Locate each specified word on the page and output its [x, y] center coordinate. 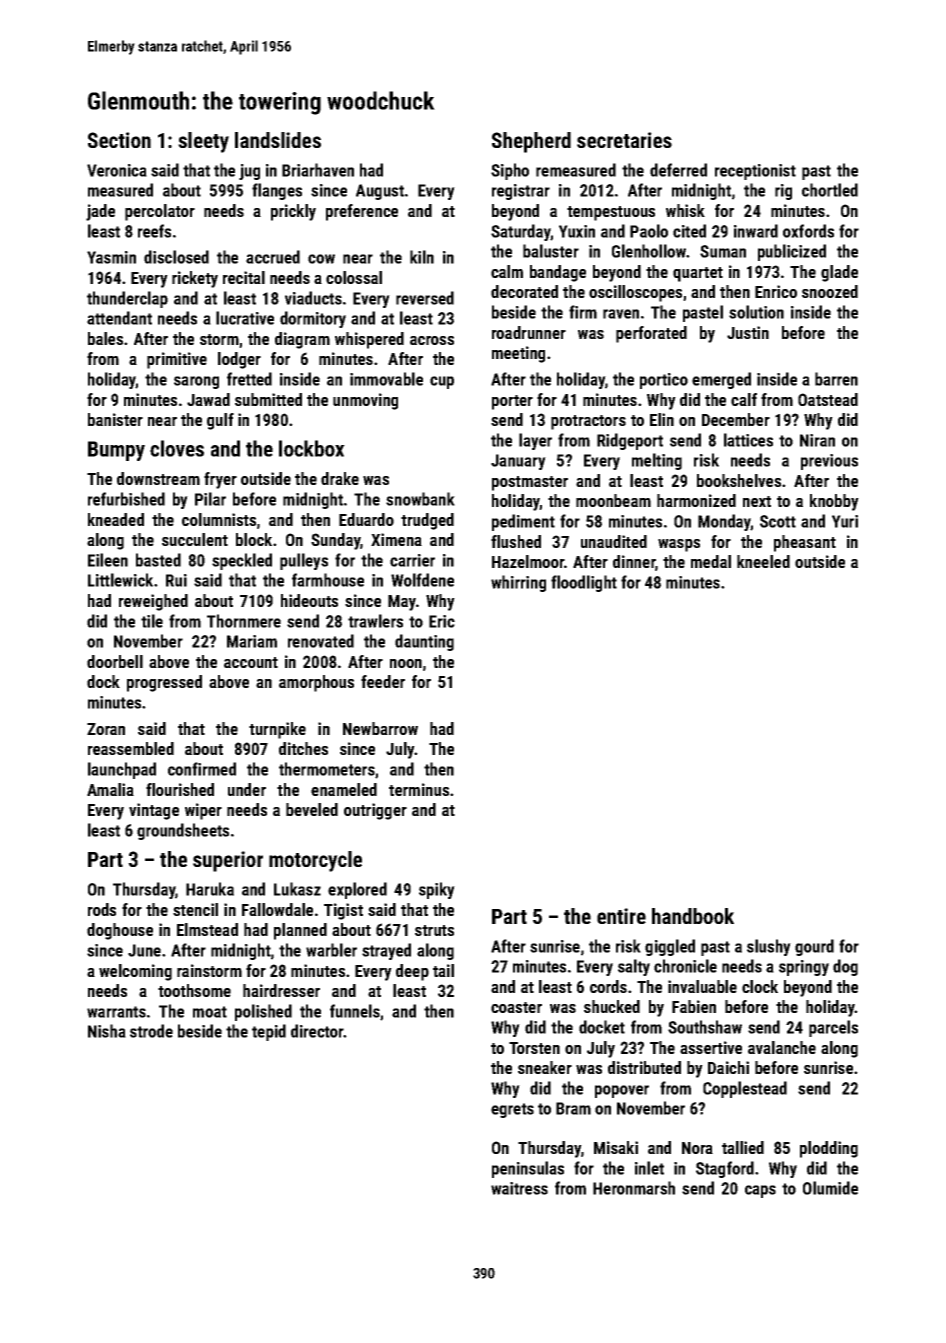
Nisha [107, 1031]
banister [115, 419]
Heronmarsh [634, 1188]
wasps [679, 545]
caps [760, 1191]
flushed [516, 541]
